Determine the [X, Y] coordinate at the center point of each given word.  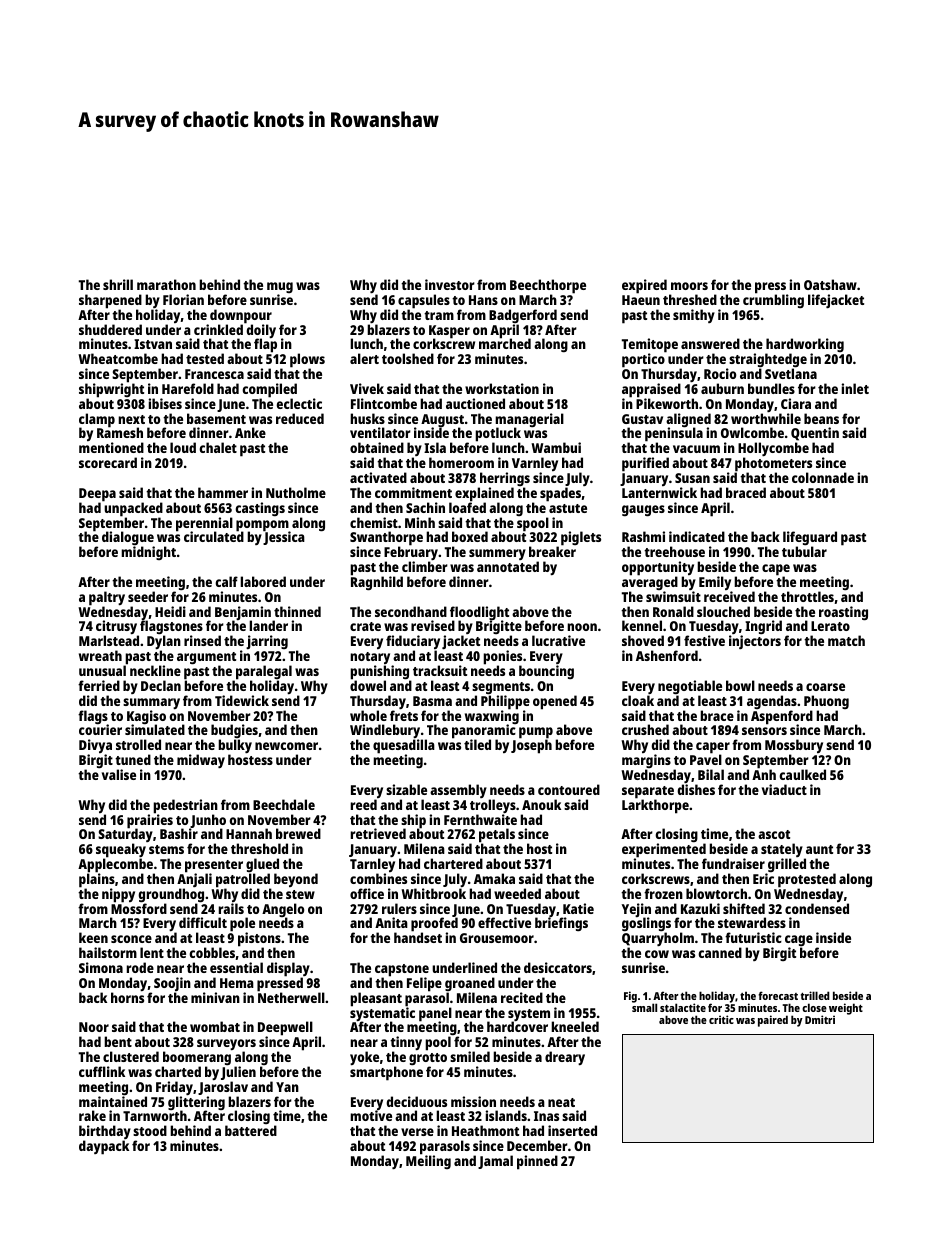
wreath [100, 655]
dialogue [128, 539]
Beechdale [284, 804]
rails [231, 908]
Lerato [830, 626]
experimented [664, 851]
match [846, 640]
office [367, 893]
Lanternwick [659, 492]
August [442, 421]
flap [265, 346]
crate [365, 626]
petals [497, 836]
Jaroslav [223, 1088]
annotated [508, 567]
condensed [817, 908]
